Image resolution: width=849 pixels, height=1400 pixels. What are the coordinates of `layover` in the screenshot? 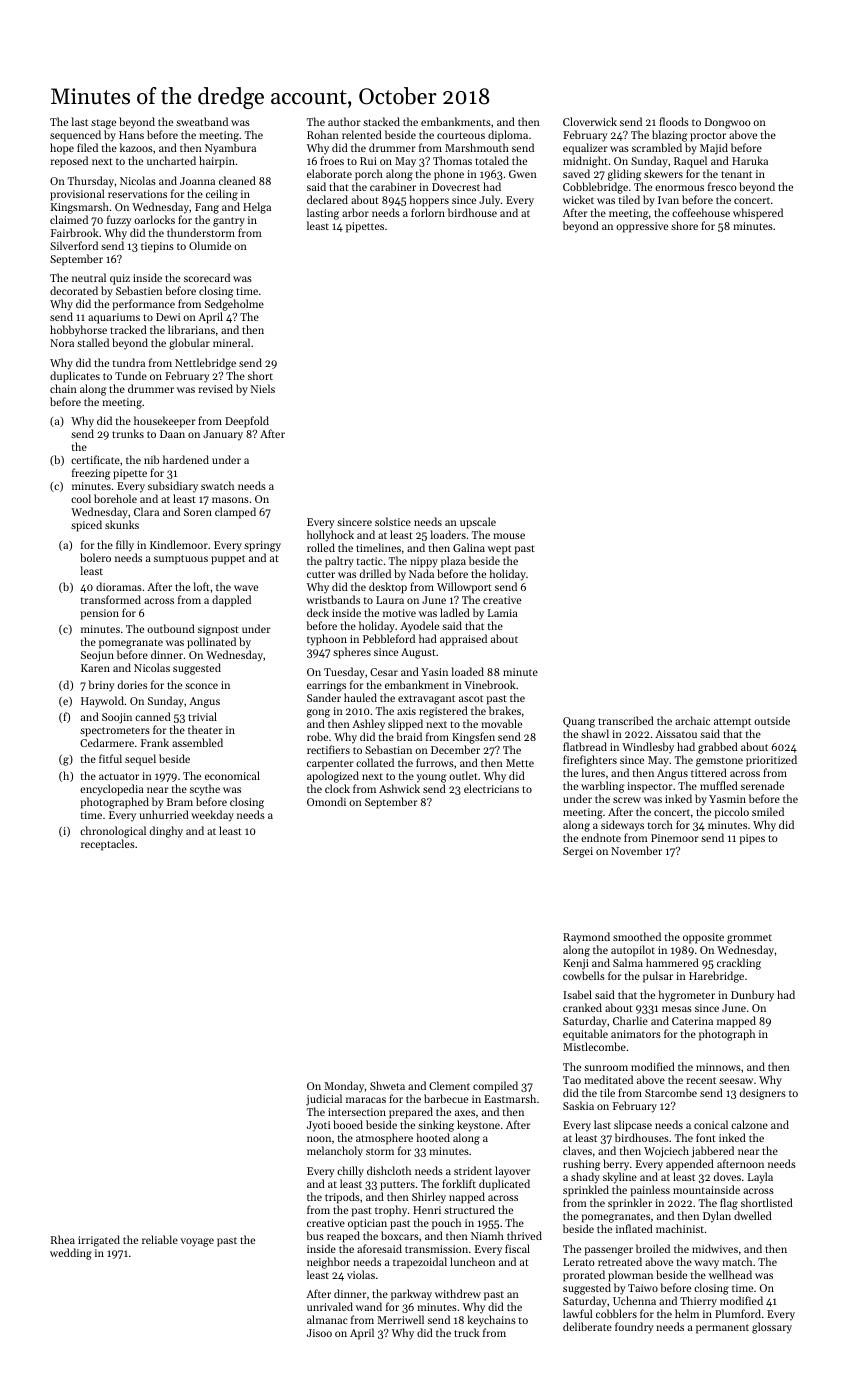 It's located at (513, 1172).
